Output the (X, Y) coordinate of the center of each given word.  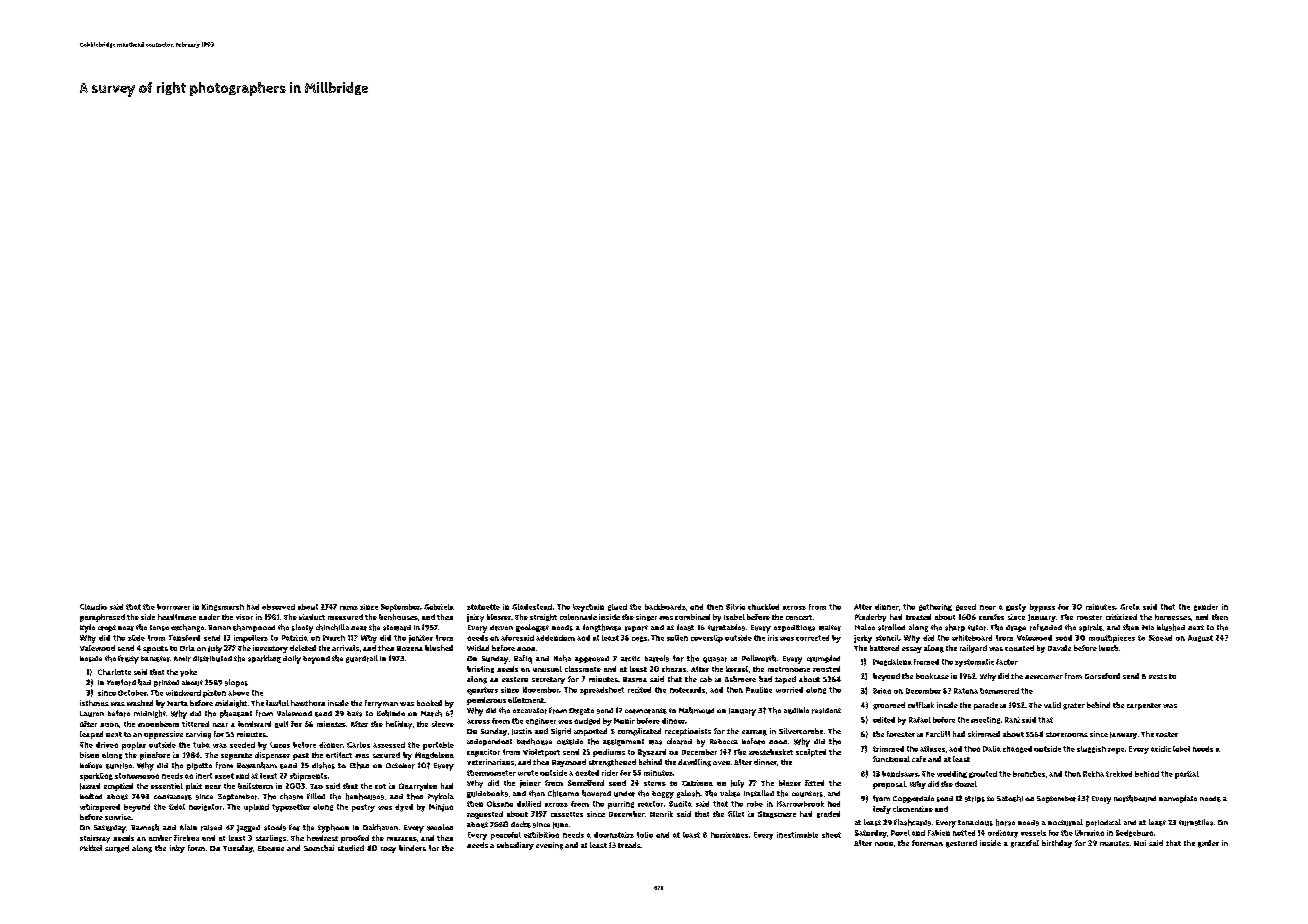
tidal (177, 807)
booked (429, 703)
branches (1029, 774)
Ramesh (145, 827)
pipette (199, 766)
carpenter (1144, 706)
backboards (665, 607)
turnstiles (1196, 822)
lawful (277, 703)
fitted (814, 783)
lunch (1108, 648)
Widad (478, 648)
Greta (1130, 607)
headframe (177, 617)
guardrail (362, 659)
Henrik (661, 814)
